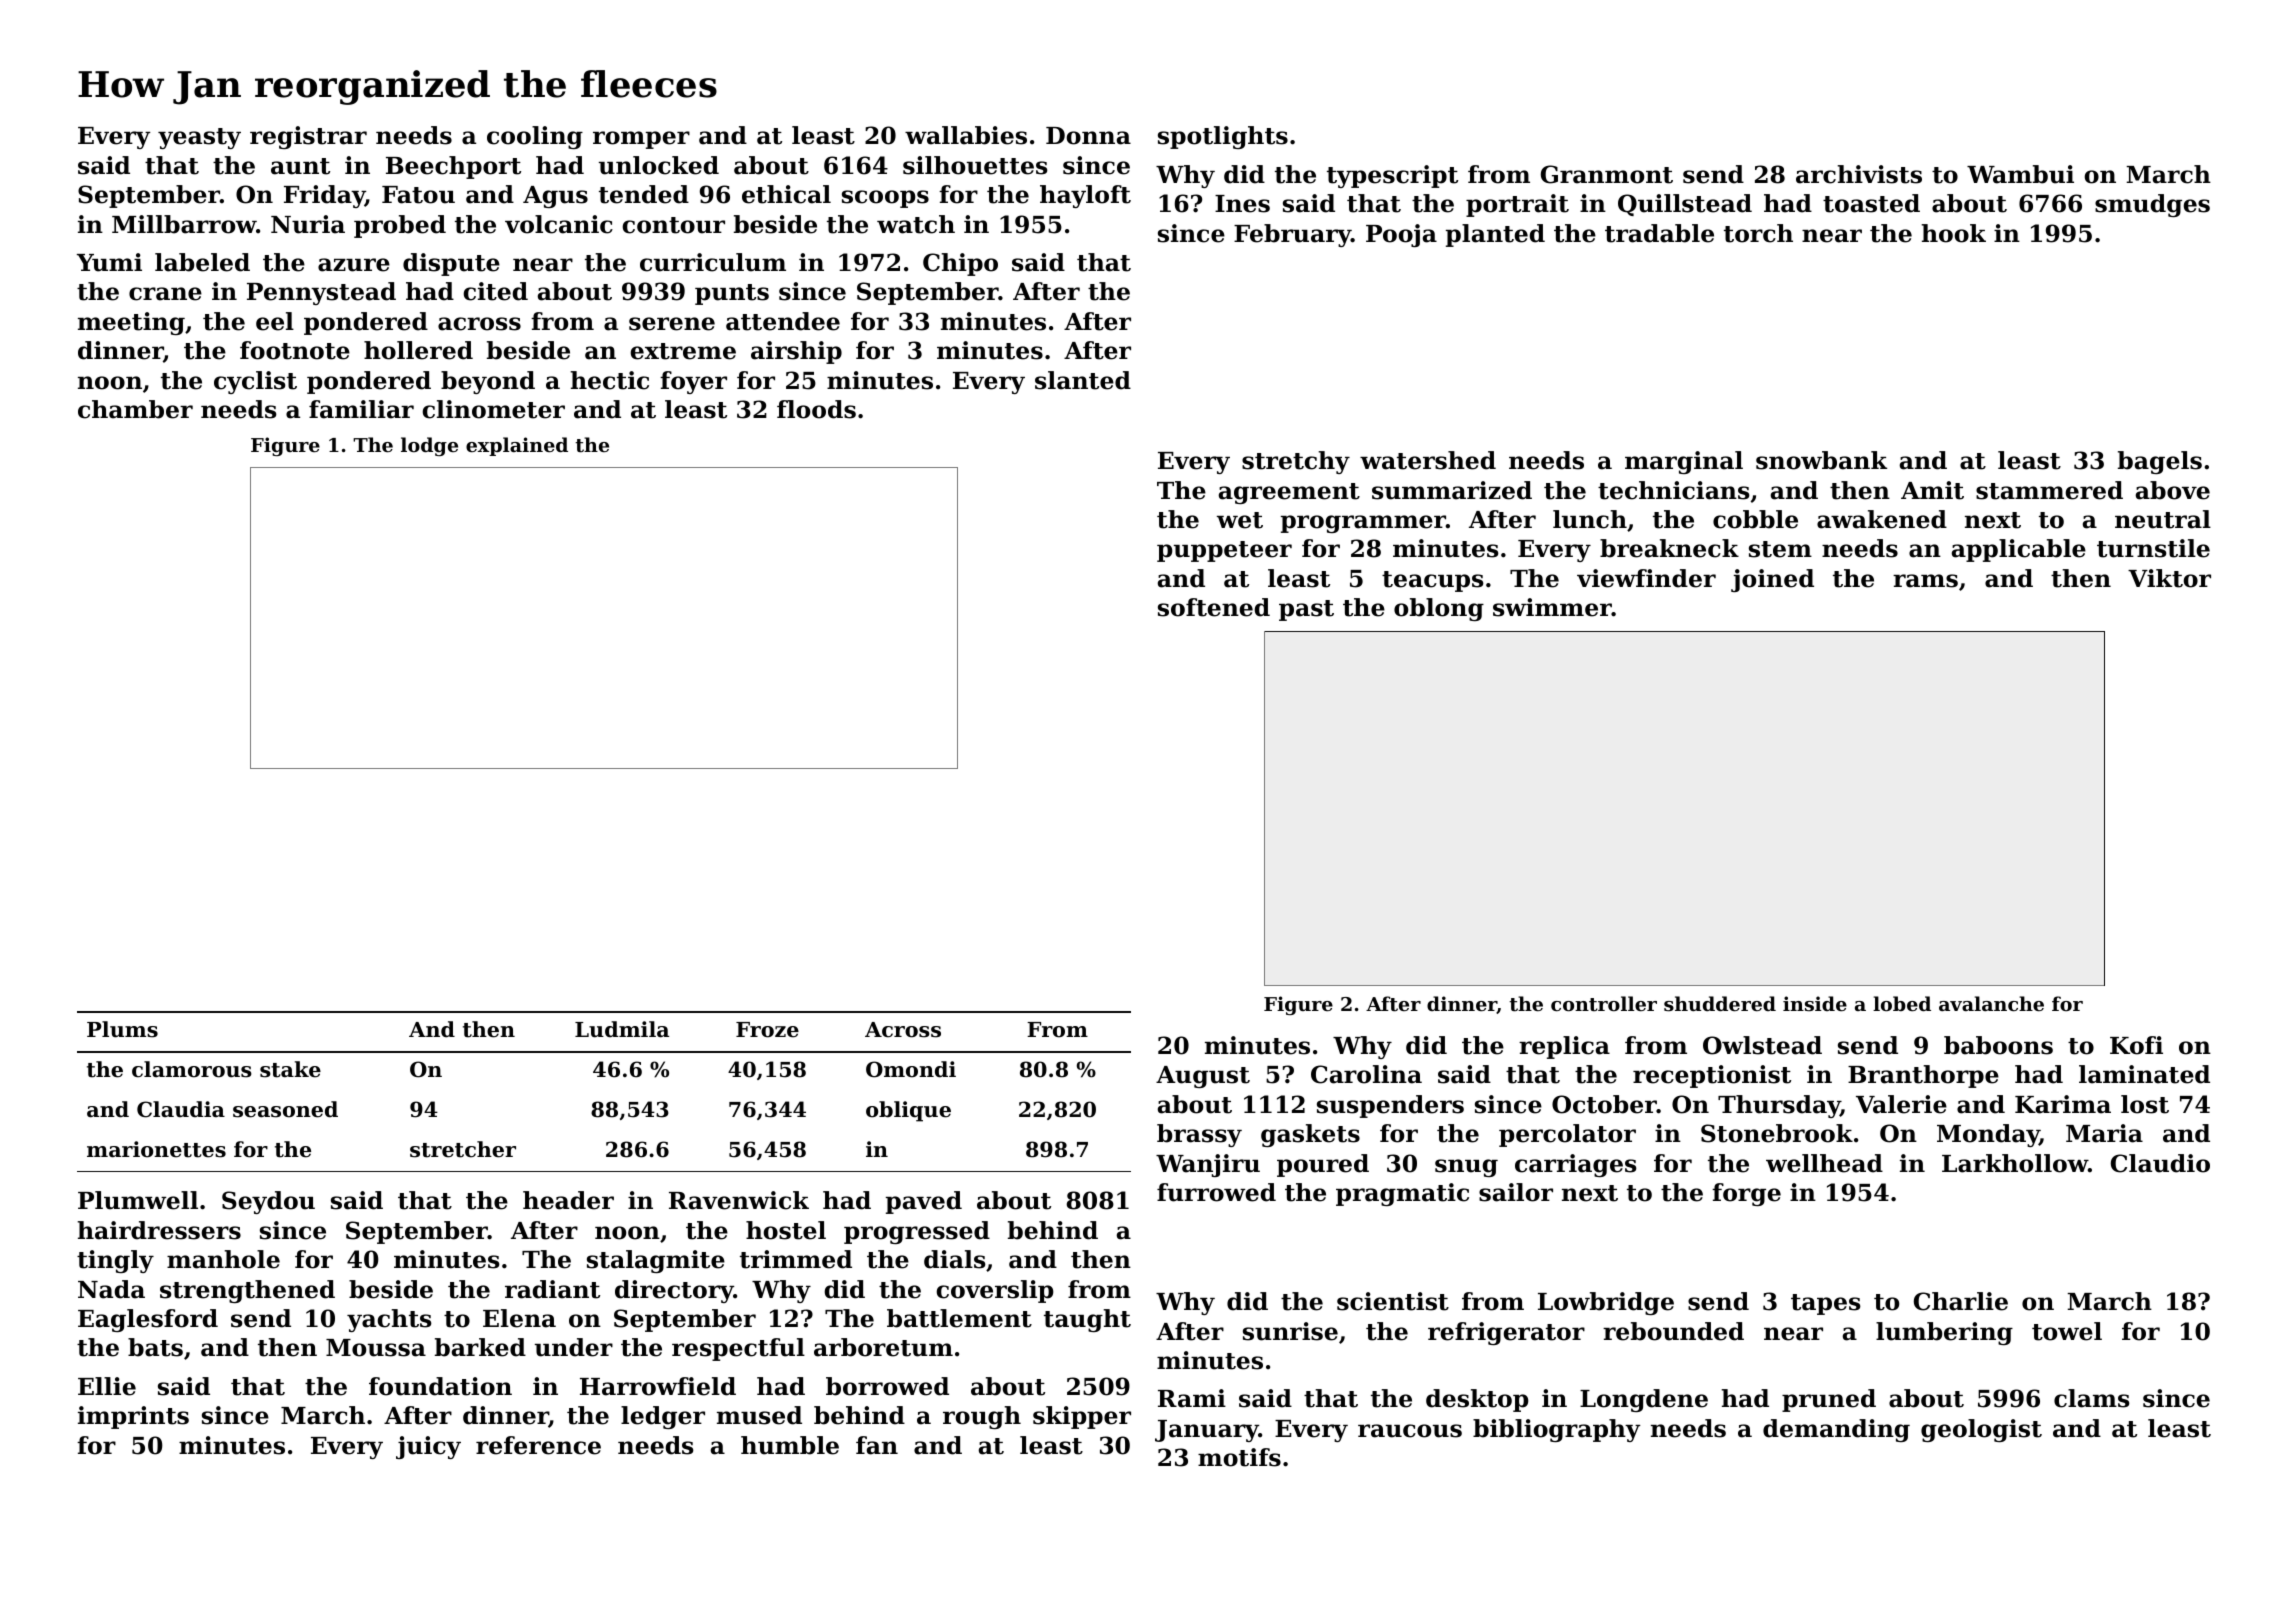 Image resolution: width=2288 pixels, height=1618 pixels. Describe the element at coordinates (2153, 548) in the document. I see `turnstile` at that location.
